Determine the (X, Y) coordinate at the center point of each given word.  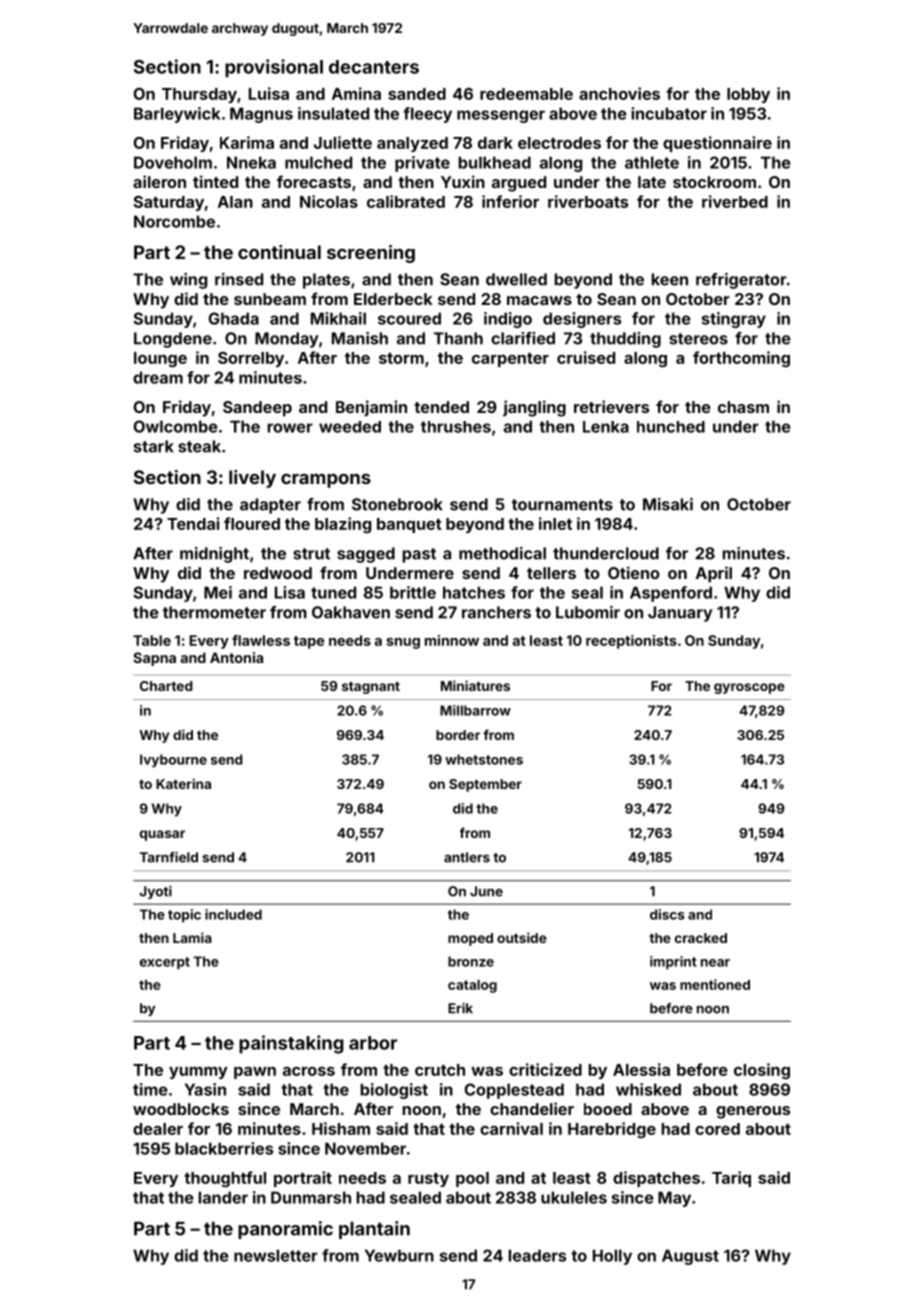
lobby (748, 95)
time (150, 1089)
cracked (701, 938)
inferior (510, 201)
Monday (286, 340)
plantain (374, 1230)
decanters (374, 67)
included (233, 914)
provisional (274, 68)
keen (670, 279)
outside (522, 937)
